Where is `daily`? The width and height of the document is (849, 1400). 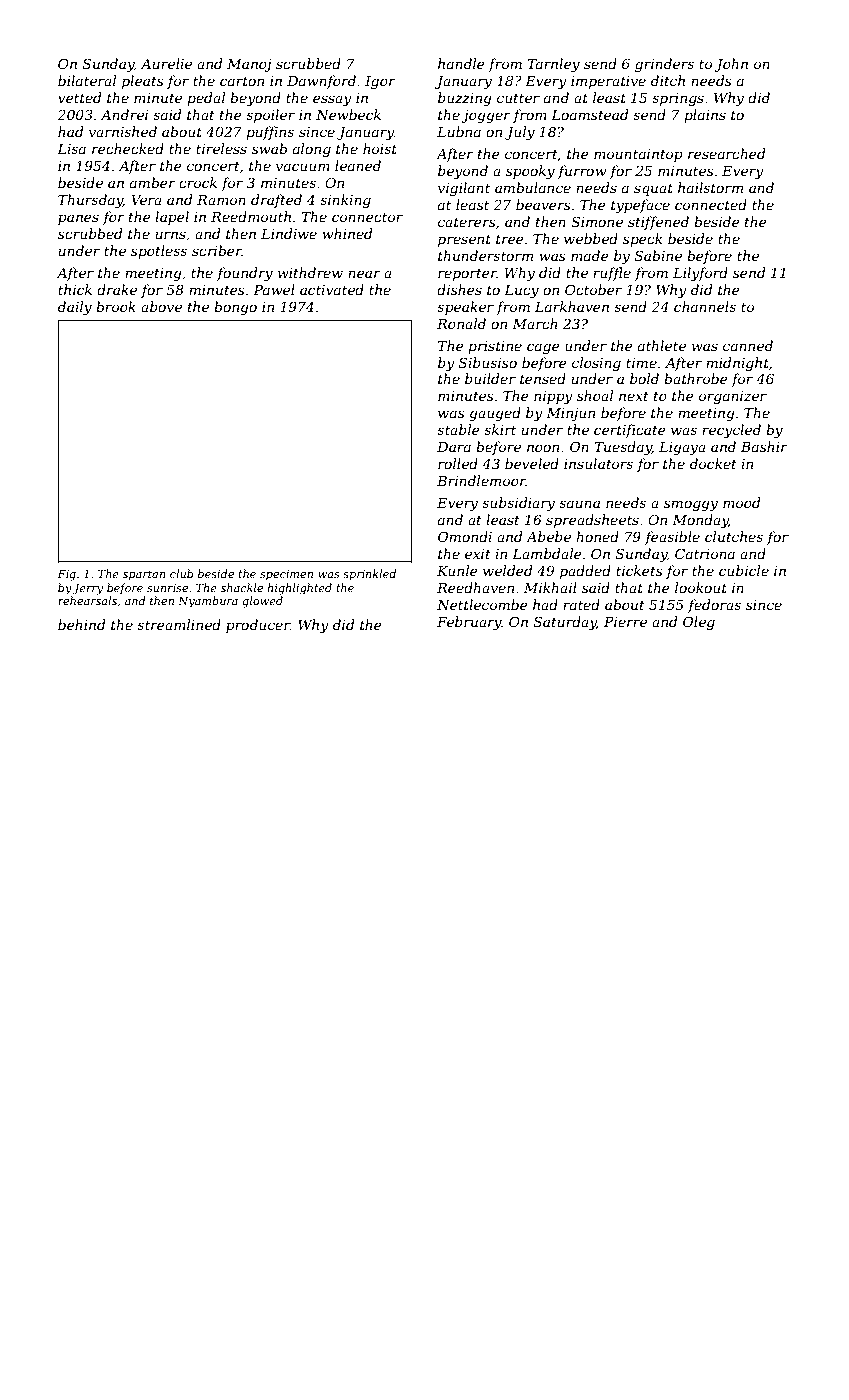
daily is located at coordinates (75, 308).
